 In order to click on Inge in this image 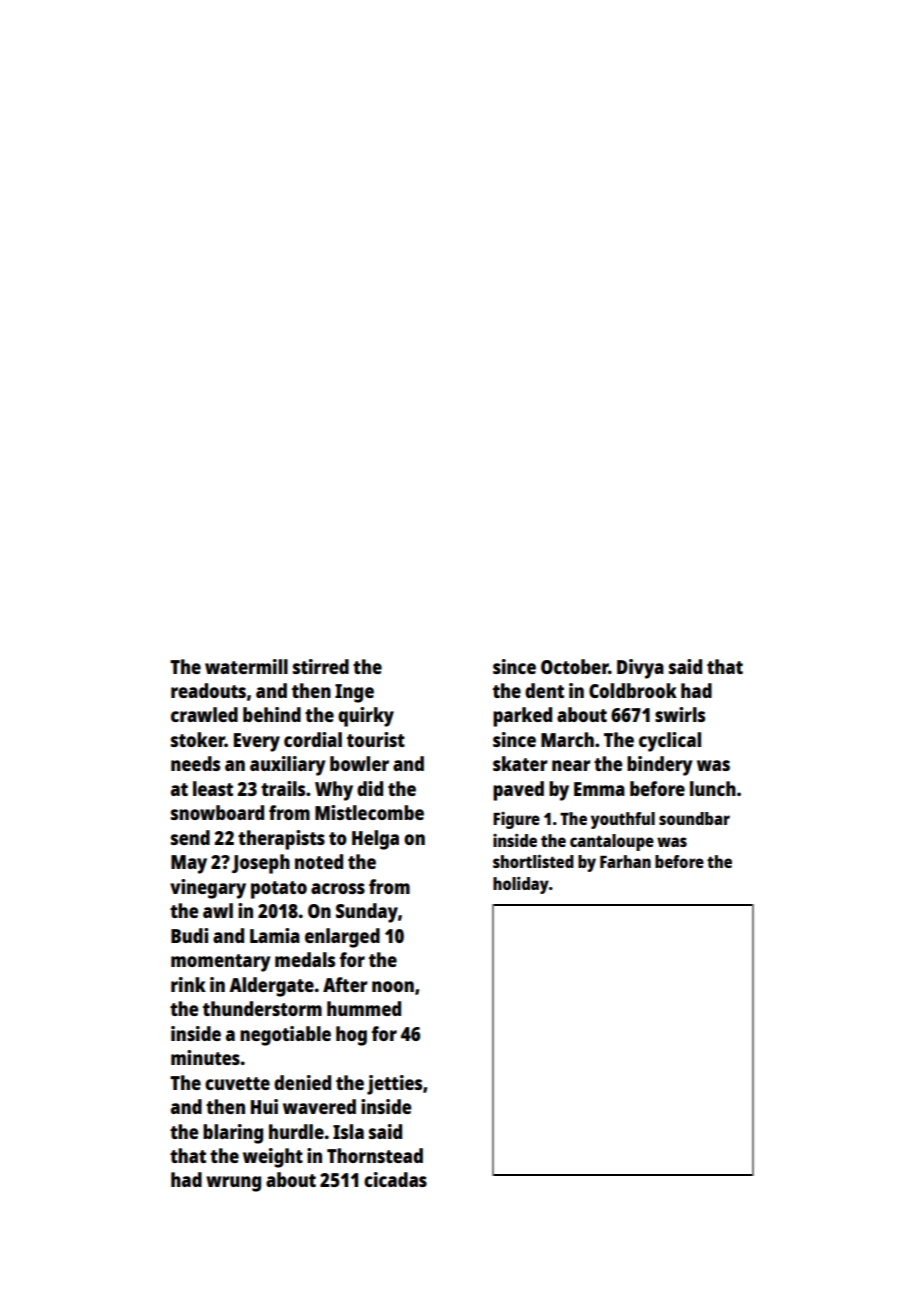, I will do `click(354, 693)`.
